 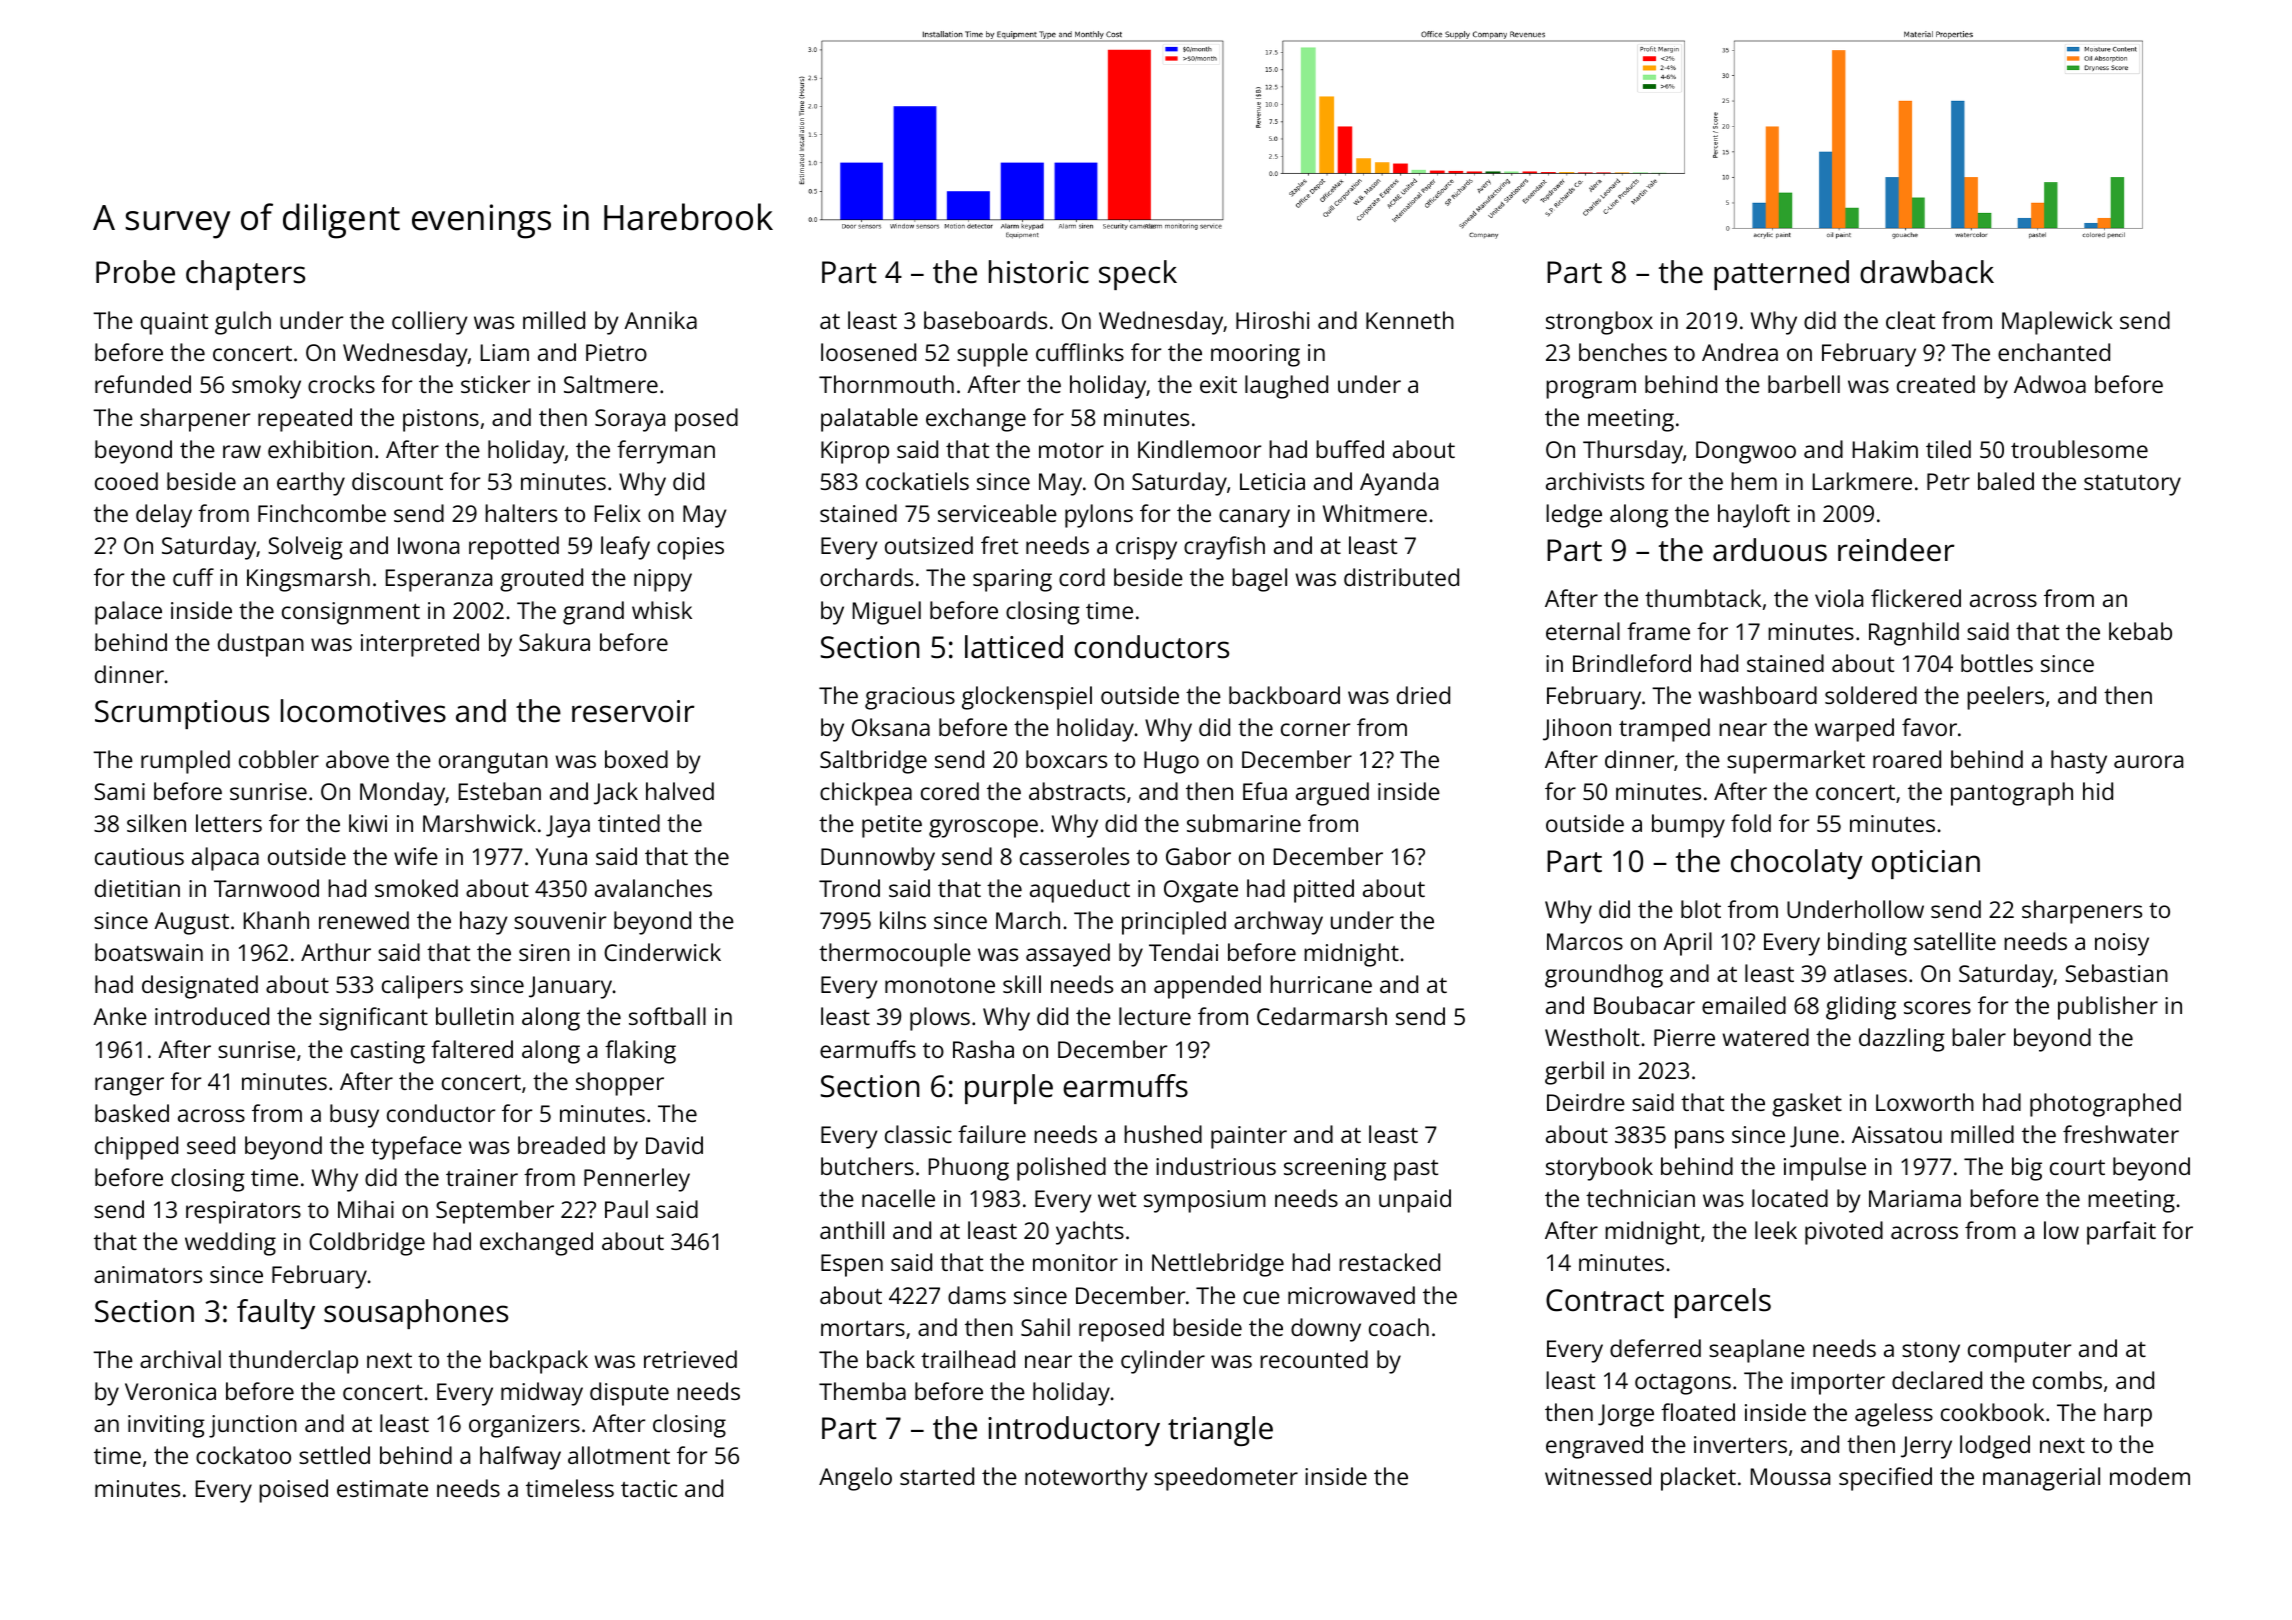 What do you see at coordinates (649, 1488) in the document?
I see `tactic` at bounding box center [649, 1488].
